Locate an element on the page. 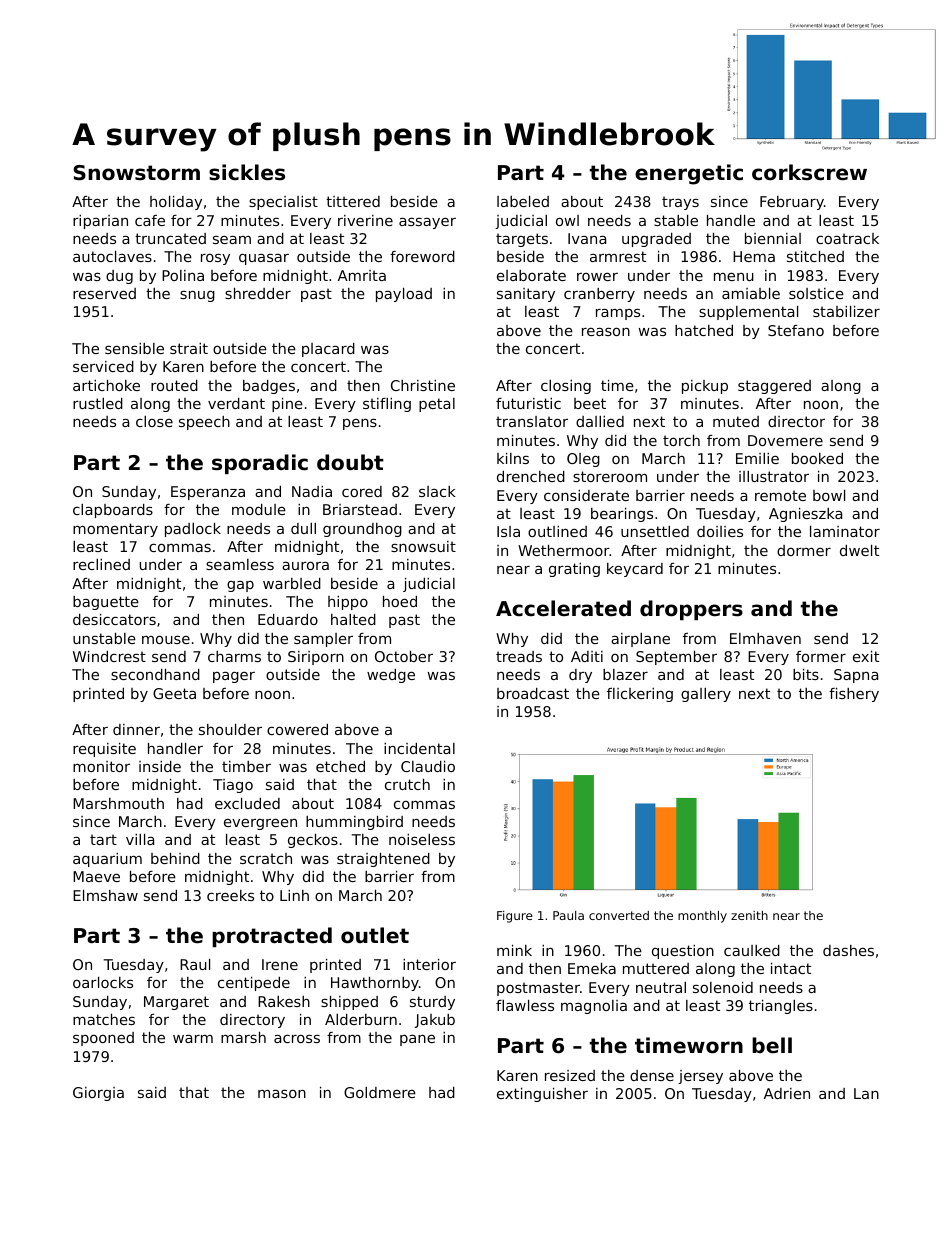 The image size is (952, 1233). petal is located at coordinates (437, 405).
